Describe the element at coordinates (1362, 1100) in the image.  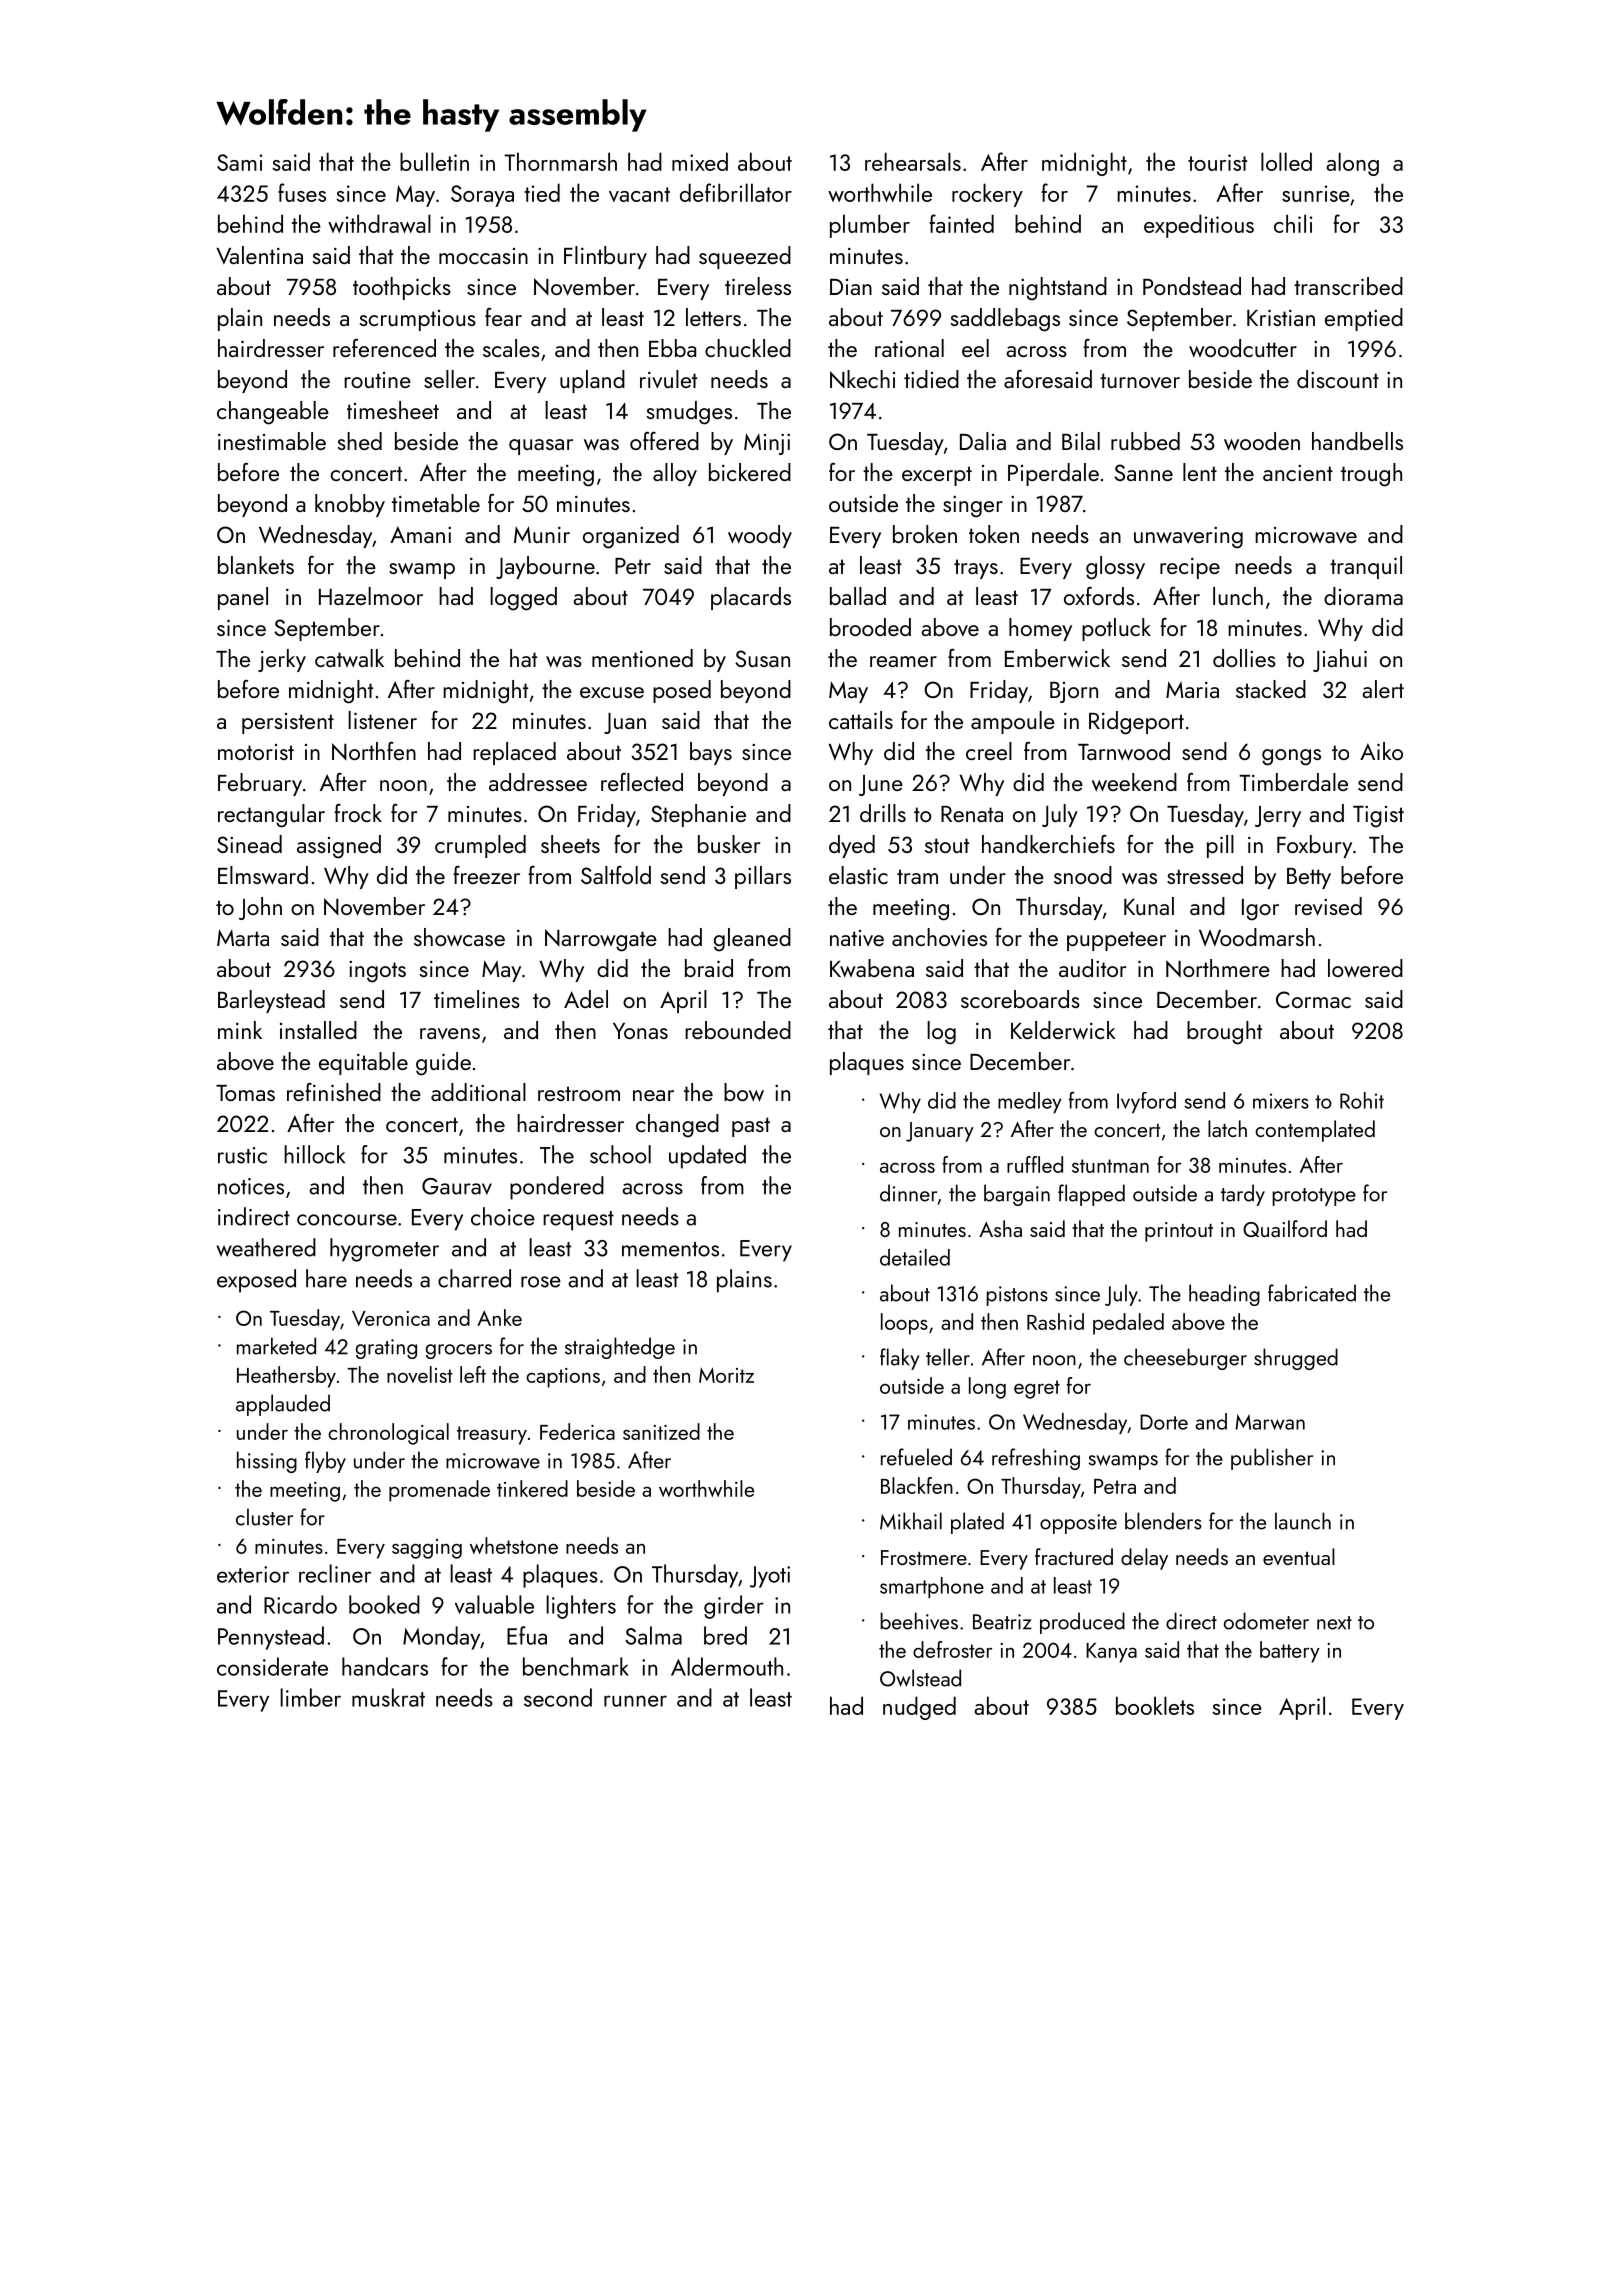
I see `Rohit` at that location.
